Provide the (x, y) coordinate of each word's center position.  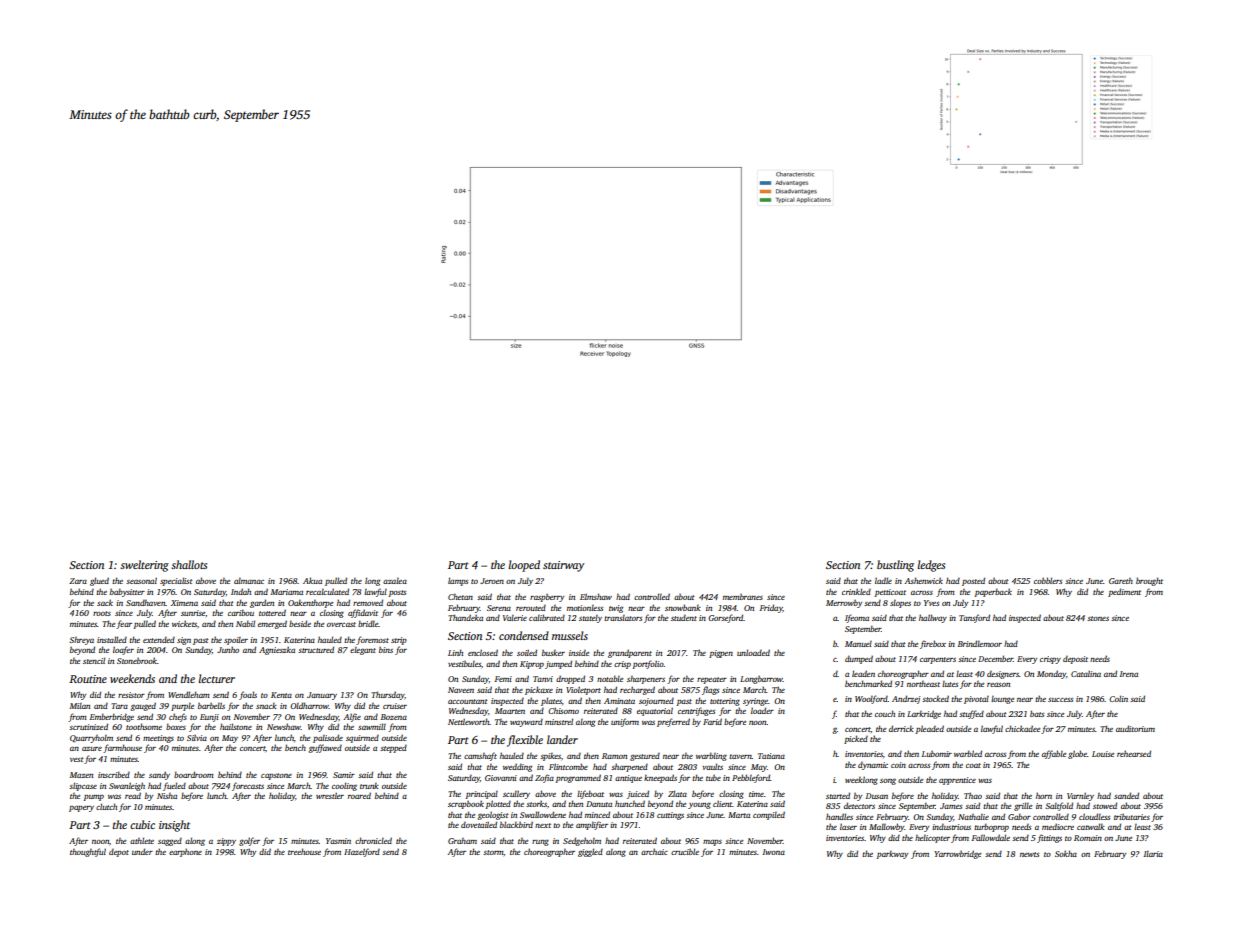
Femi (503, 679)
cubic (142, 824)
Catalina (1086, 673)
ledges (931, 566)
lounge (1003, 700)
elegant (363, 651)
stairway (563, 566)
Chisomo (563, 710)
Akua (312, 580)
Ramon (614, 756)
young (699, 806)
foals (248, 695)
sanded (1126, 795)
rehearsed (1134, 753)
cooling (344, 786)
